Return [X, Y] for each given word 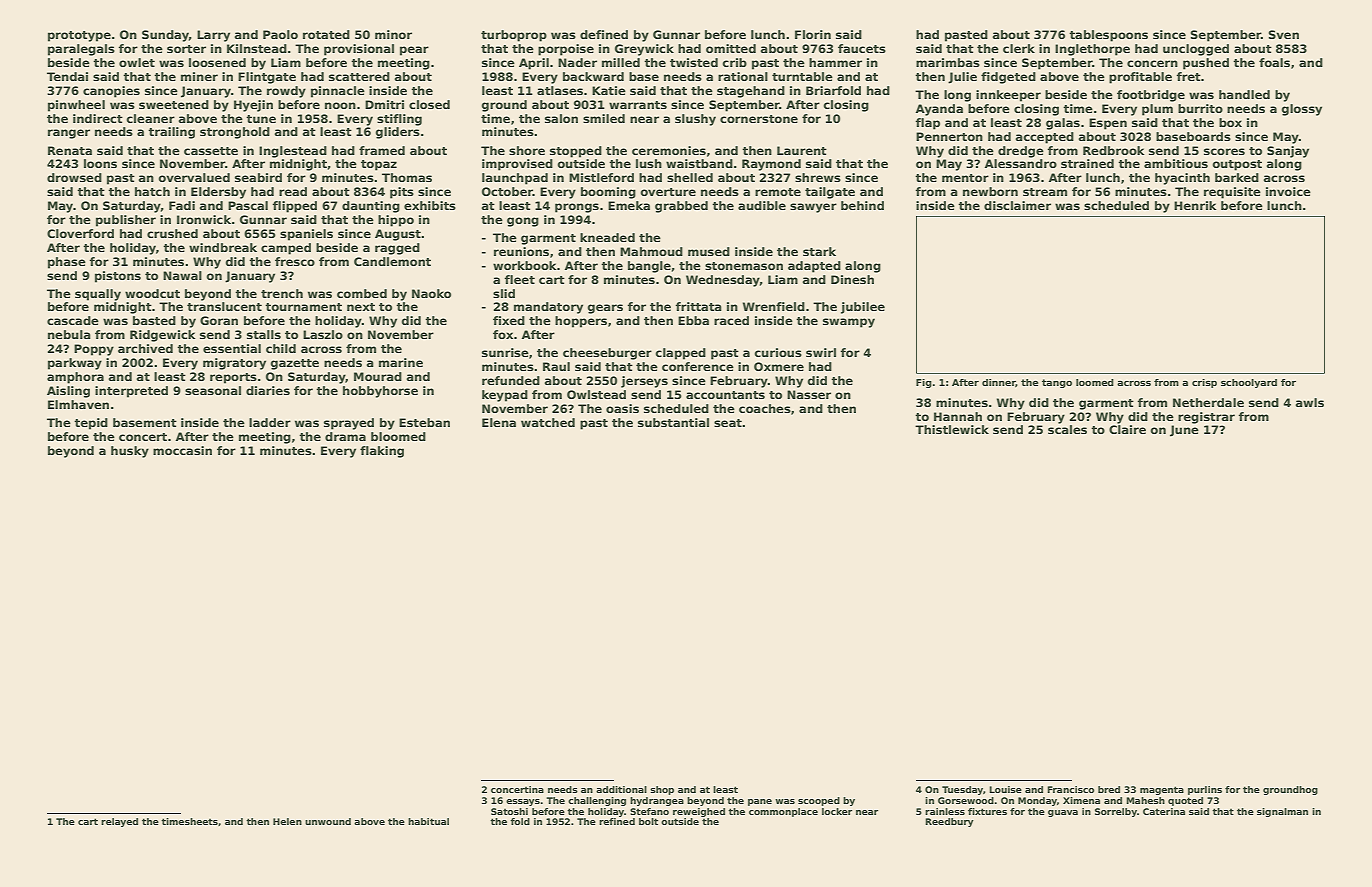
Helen [287, 821]
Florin [813, 34]
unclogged [1196, 50]
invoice [1288, 191]
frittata [699, 306]
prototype [79, 36]
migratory [234, 364]
